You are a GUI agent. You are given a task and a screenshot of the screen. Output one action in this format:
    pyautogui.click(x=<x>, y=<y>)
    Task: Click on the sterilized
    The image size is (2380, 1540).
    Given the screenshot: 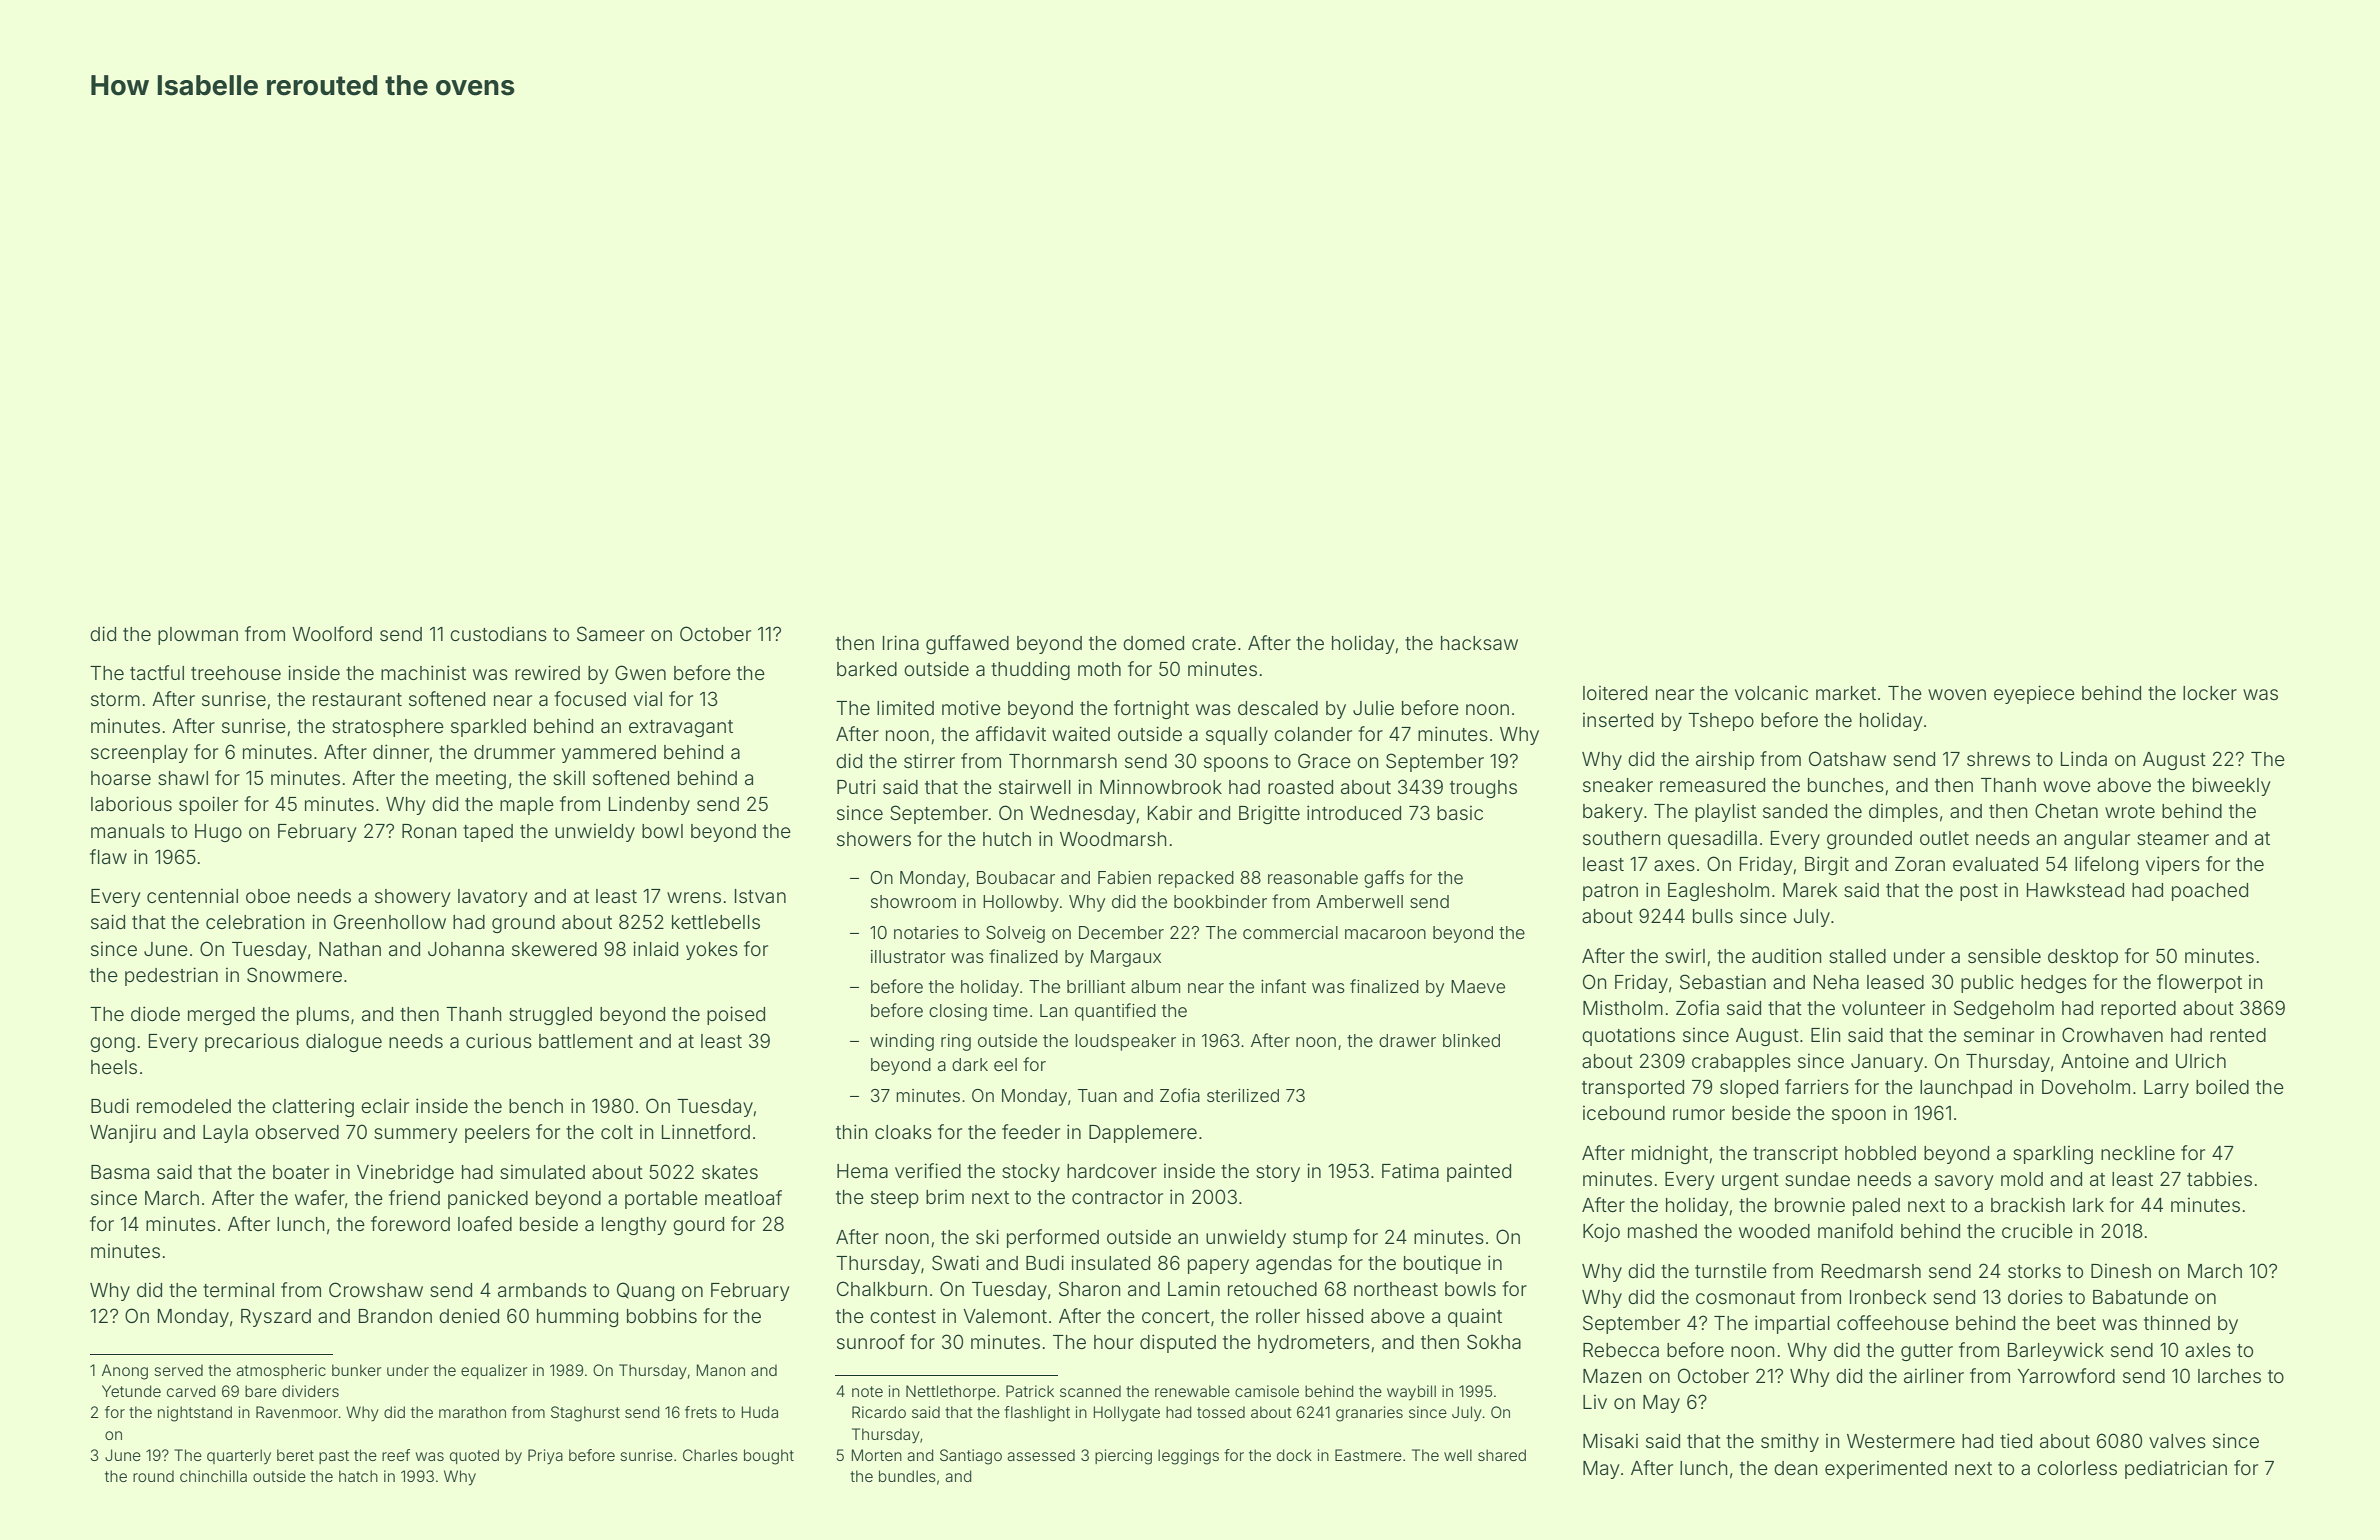 What is the action you would take?
    pyautogui.click(x=1243, y=1095)
